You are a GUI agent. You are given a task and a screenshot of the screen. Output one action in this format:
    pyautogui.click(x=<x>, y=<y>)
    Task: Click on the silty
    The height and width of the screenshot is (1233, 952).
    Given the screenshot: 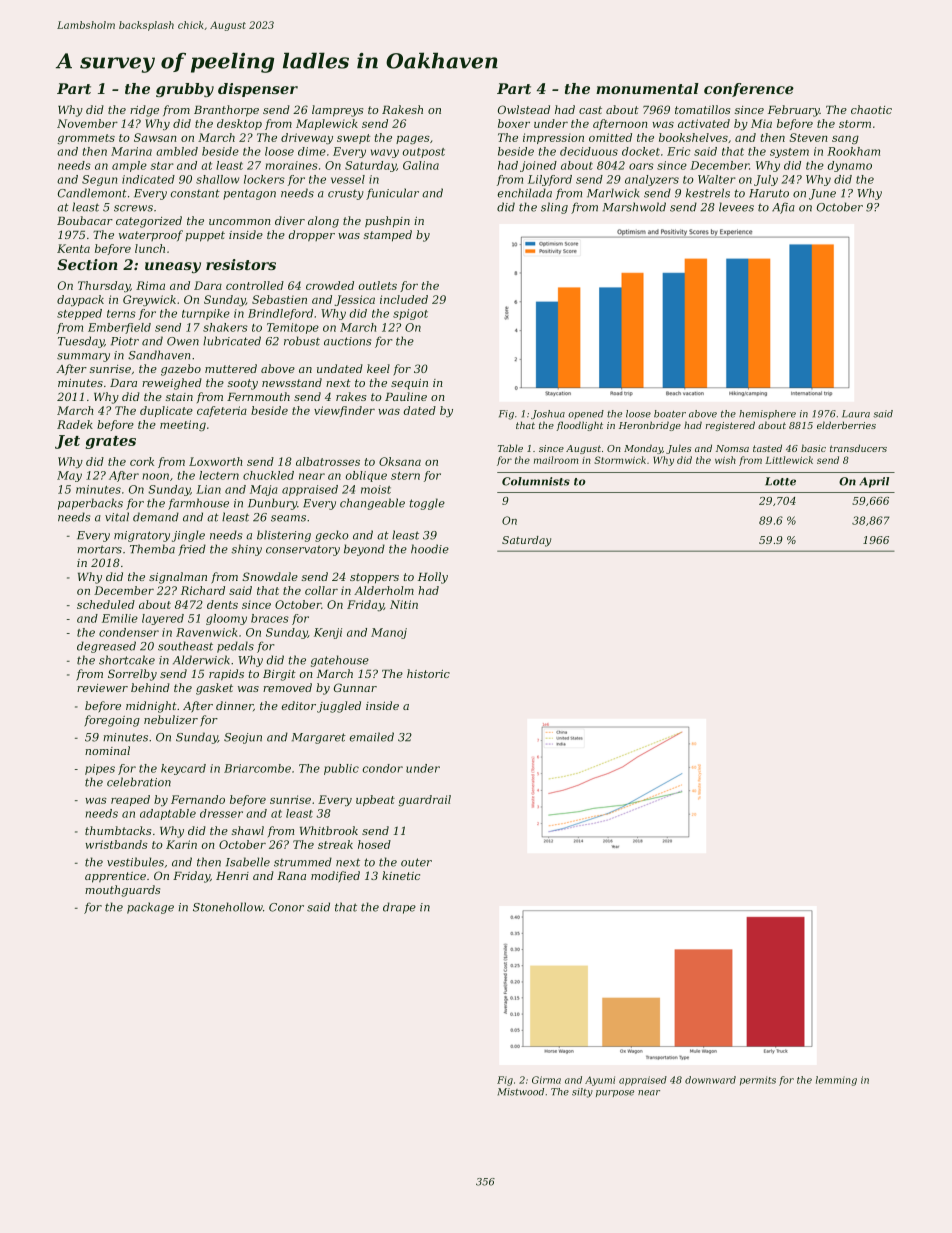 What is the action you would take?
    pyautogui.click(x=582, y=1093)
